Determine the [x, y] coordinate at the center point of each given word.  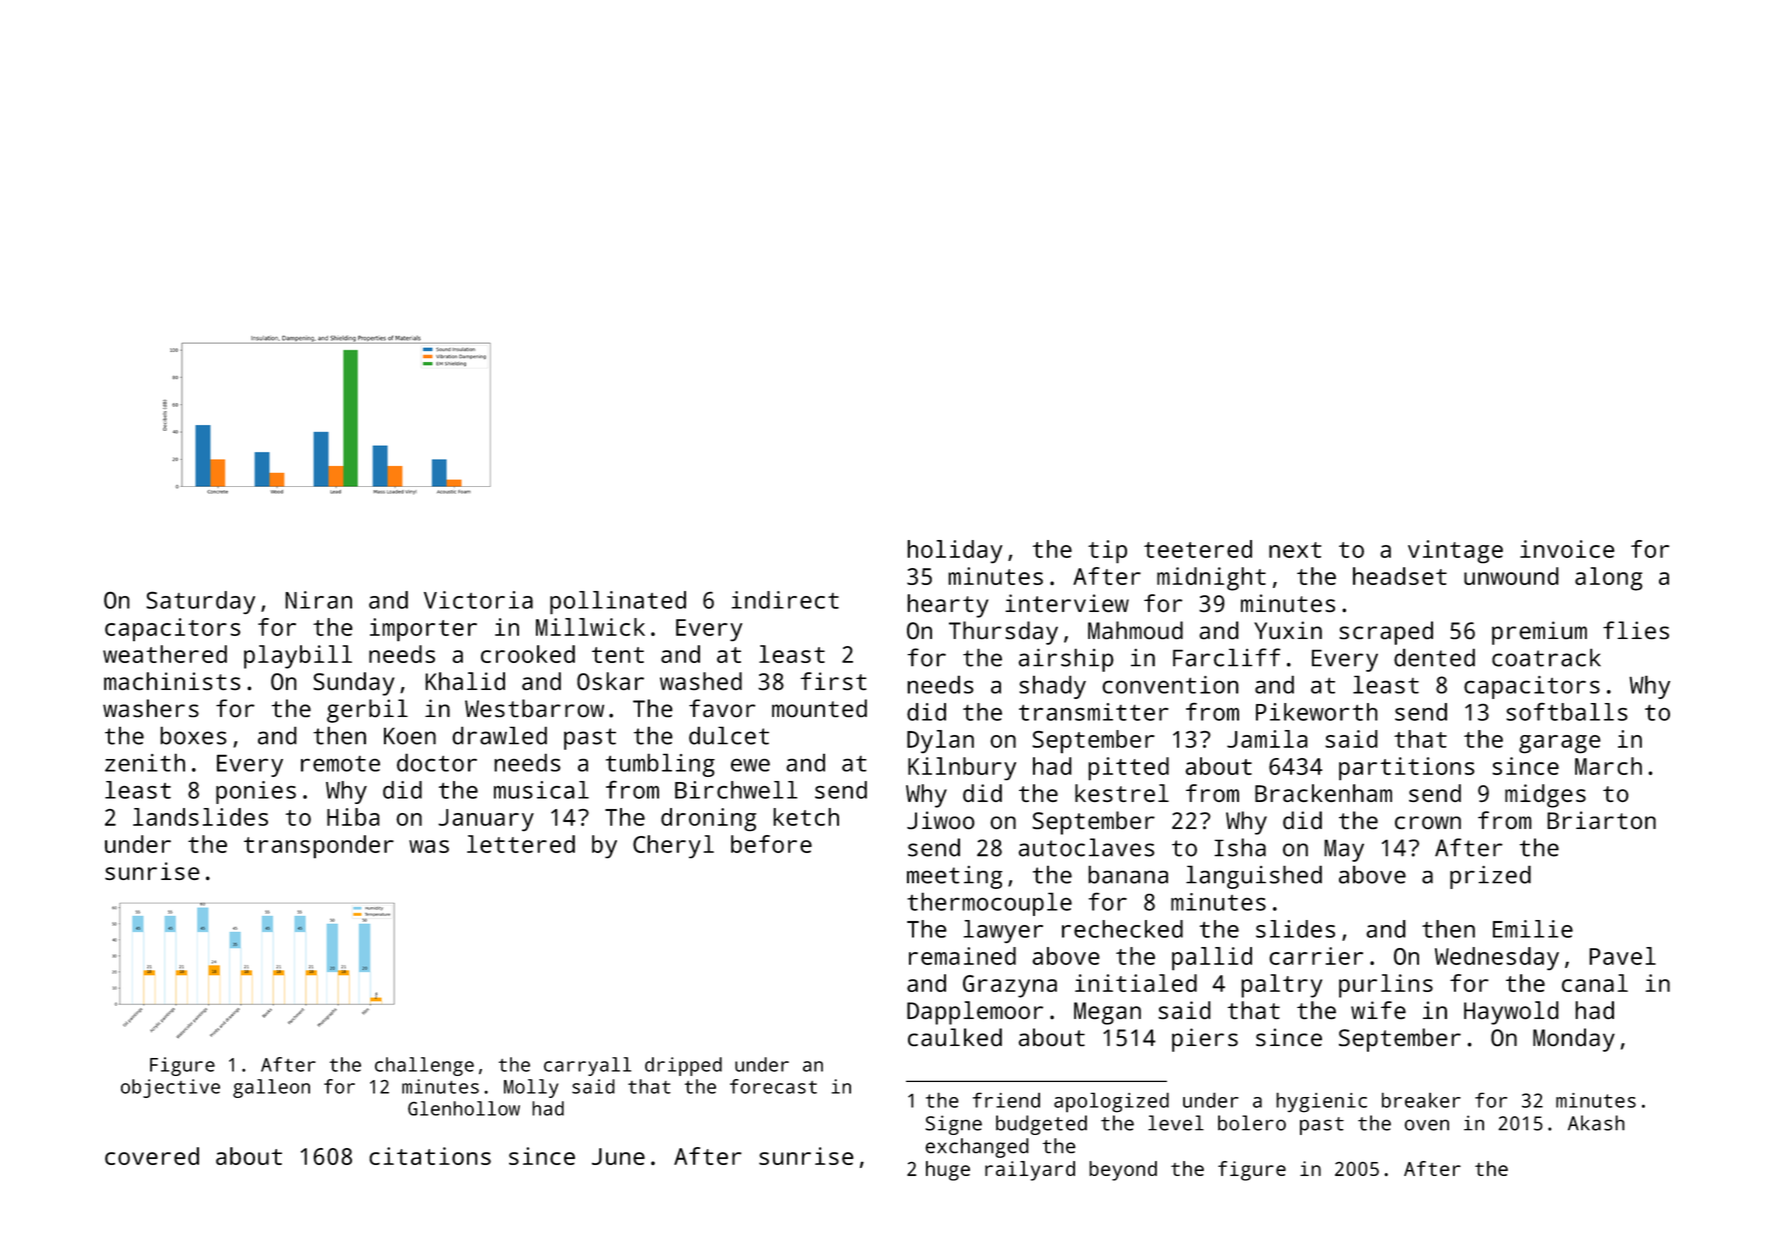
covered [152, 1156]
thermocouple [989, 904]
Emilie [1533, 929]
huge [948, 1171]
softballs [1567, 712]
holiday [955, 551]
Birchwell [736, 790]
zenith [145, 762]
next [1295, 550]
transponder [319, 847]
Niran [318, 600]
